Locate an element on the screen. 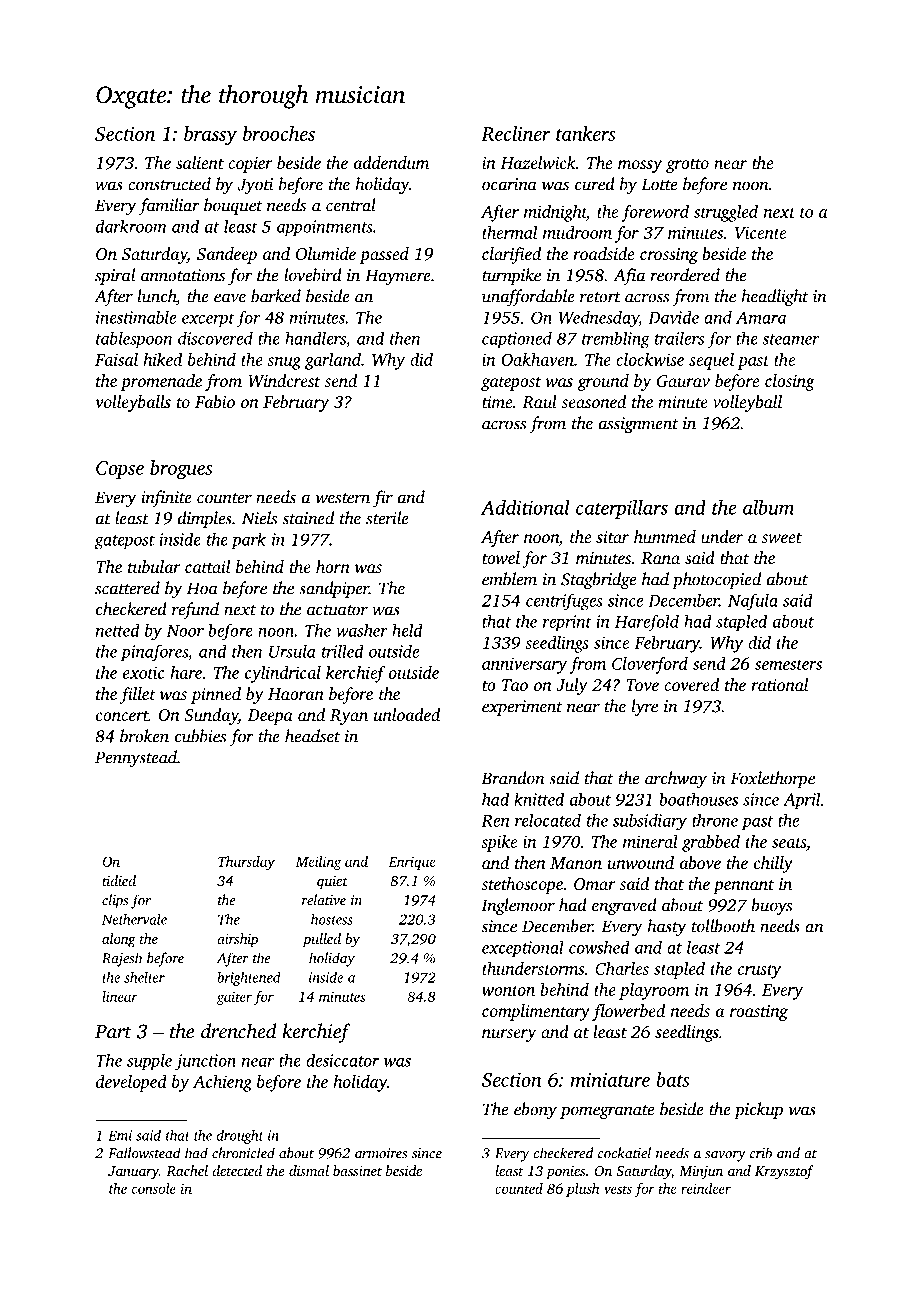 The height and width of the screenshot is (1308, 924). Thursday is located at coordinates (246, 863).
